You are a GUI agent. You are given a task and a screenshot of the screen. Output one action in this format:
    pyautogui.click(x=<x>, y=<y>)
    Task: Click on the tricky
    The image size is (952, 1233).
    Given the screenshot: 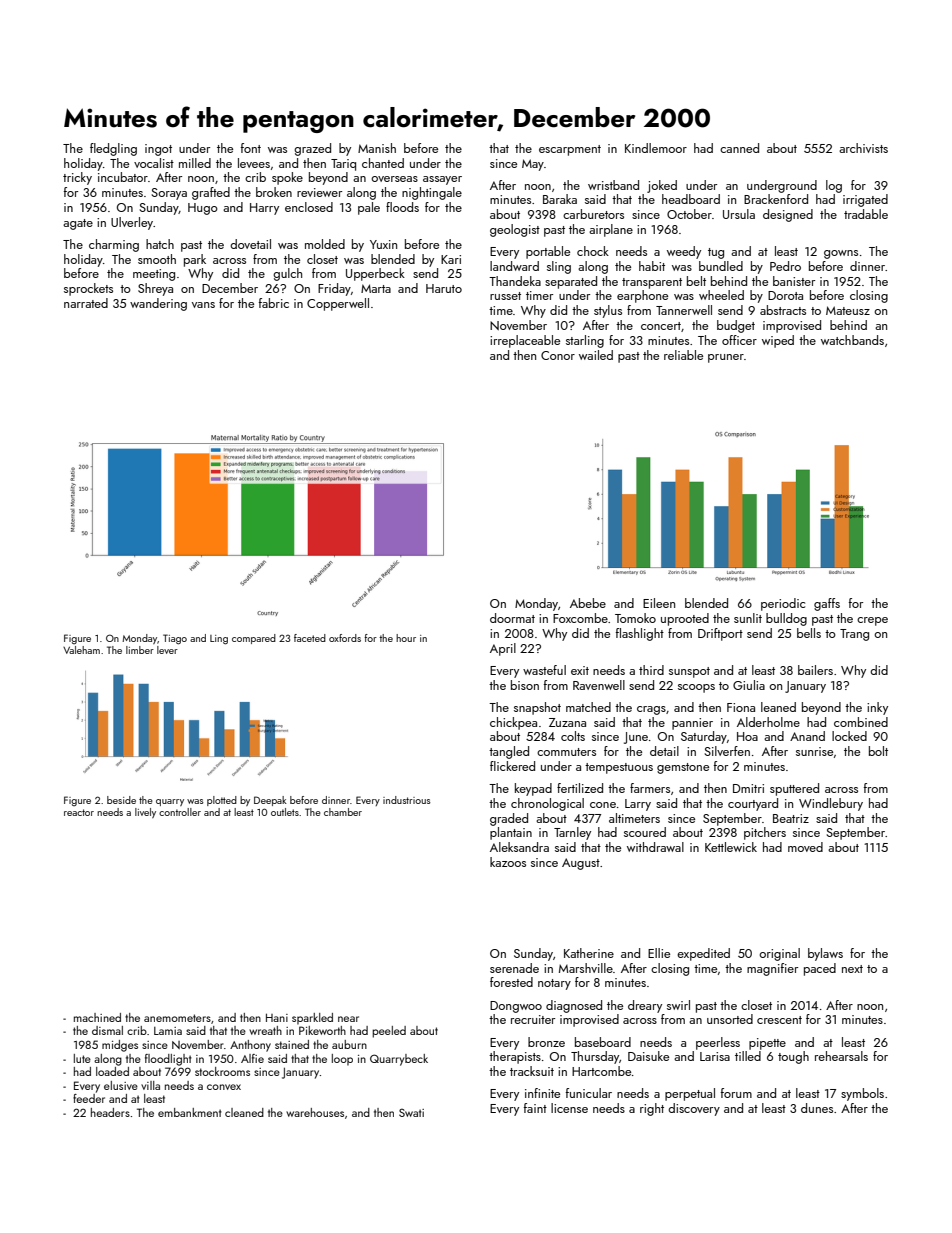 What is the action you would take?
    pyautogui.click(x=77, y=178)
